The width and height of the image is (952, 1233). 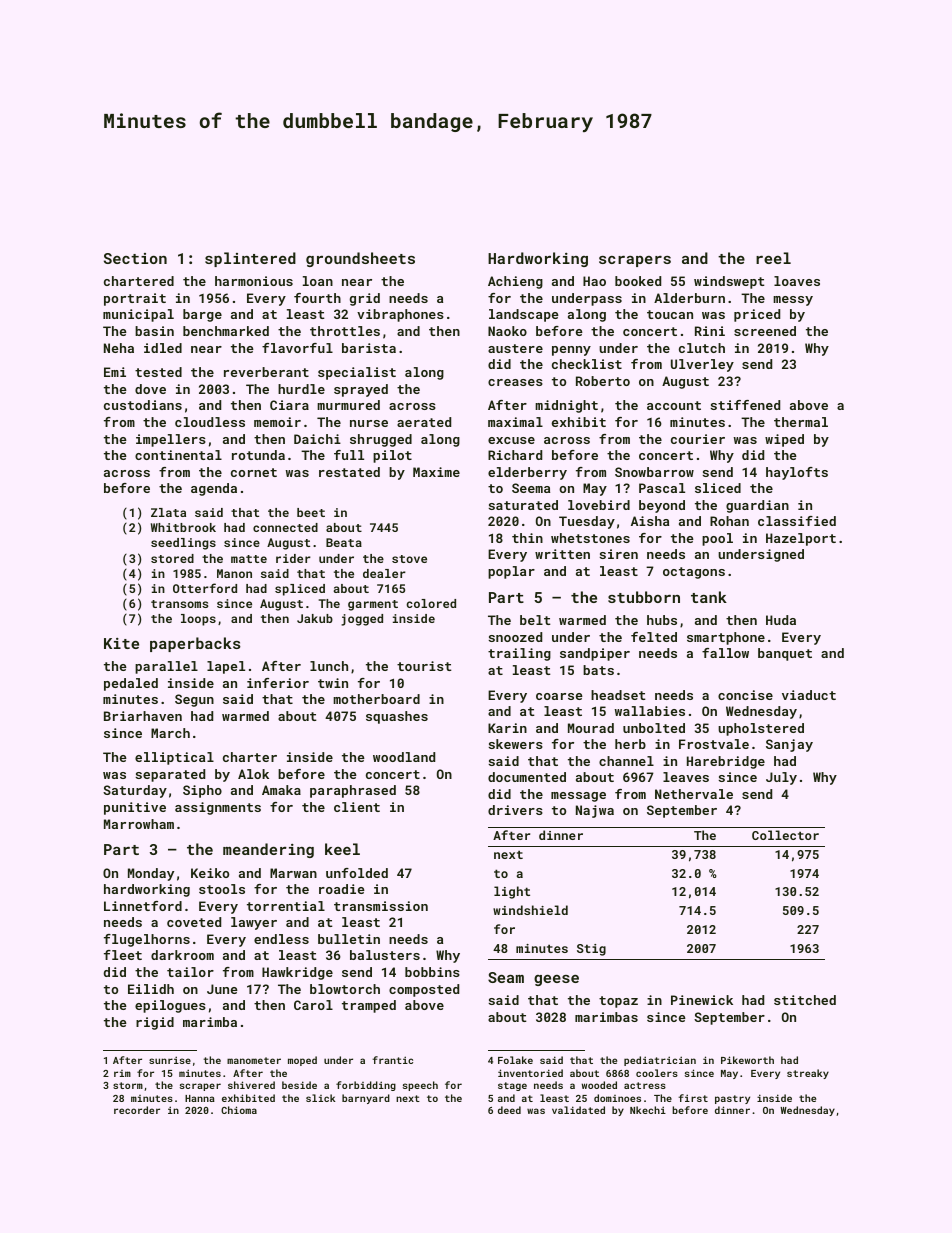 What do you see at coordinates (311, 512) in the image?
I see `beet` at bounding box center [311, 512].
